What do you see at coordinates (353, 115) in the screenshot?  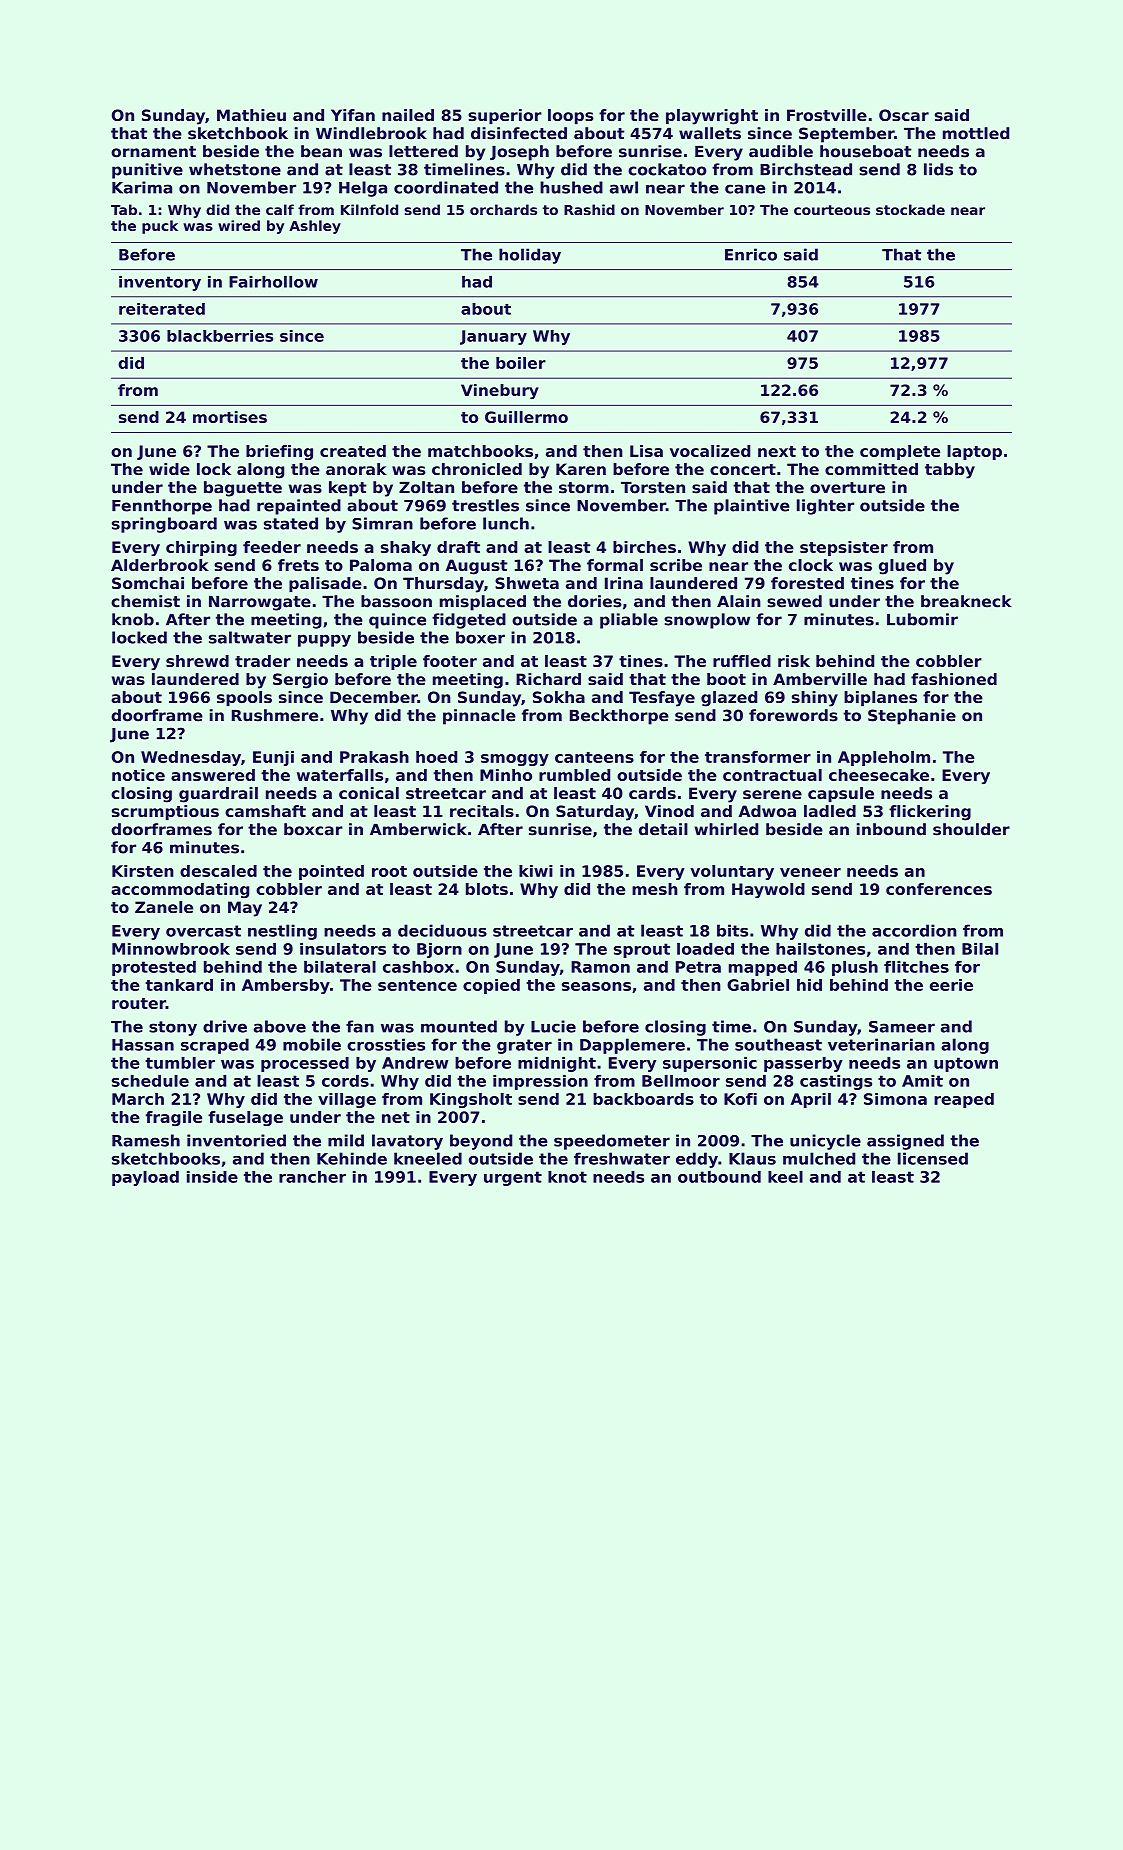 I see `Yifan` at bounding box center [353, 115].
